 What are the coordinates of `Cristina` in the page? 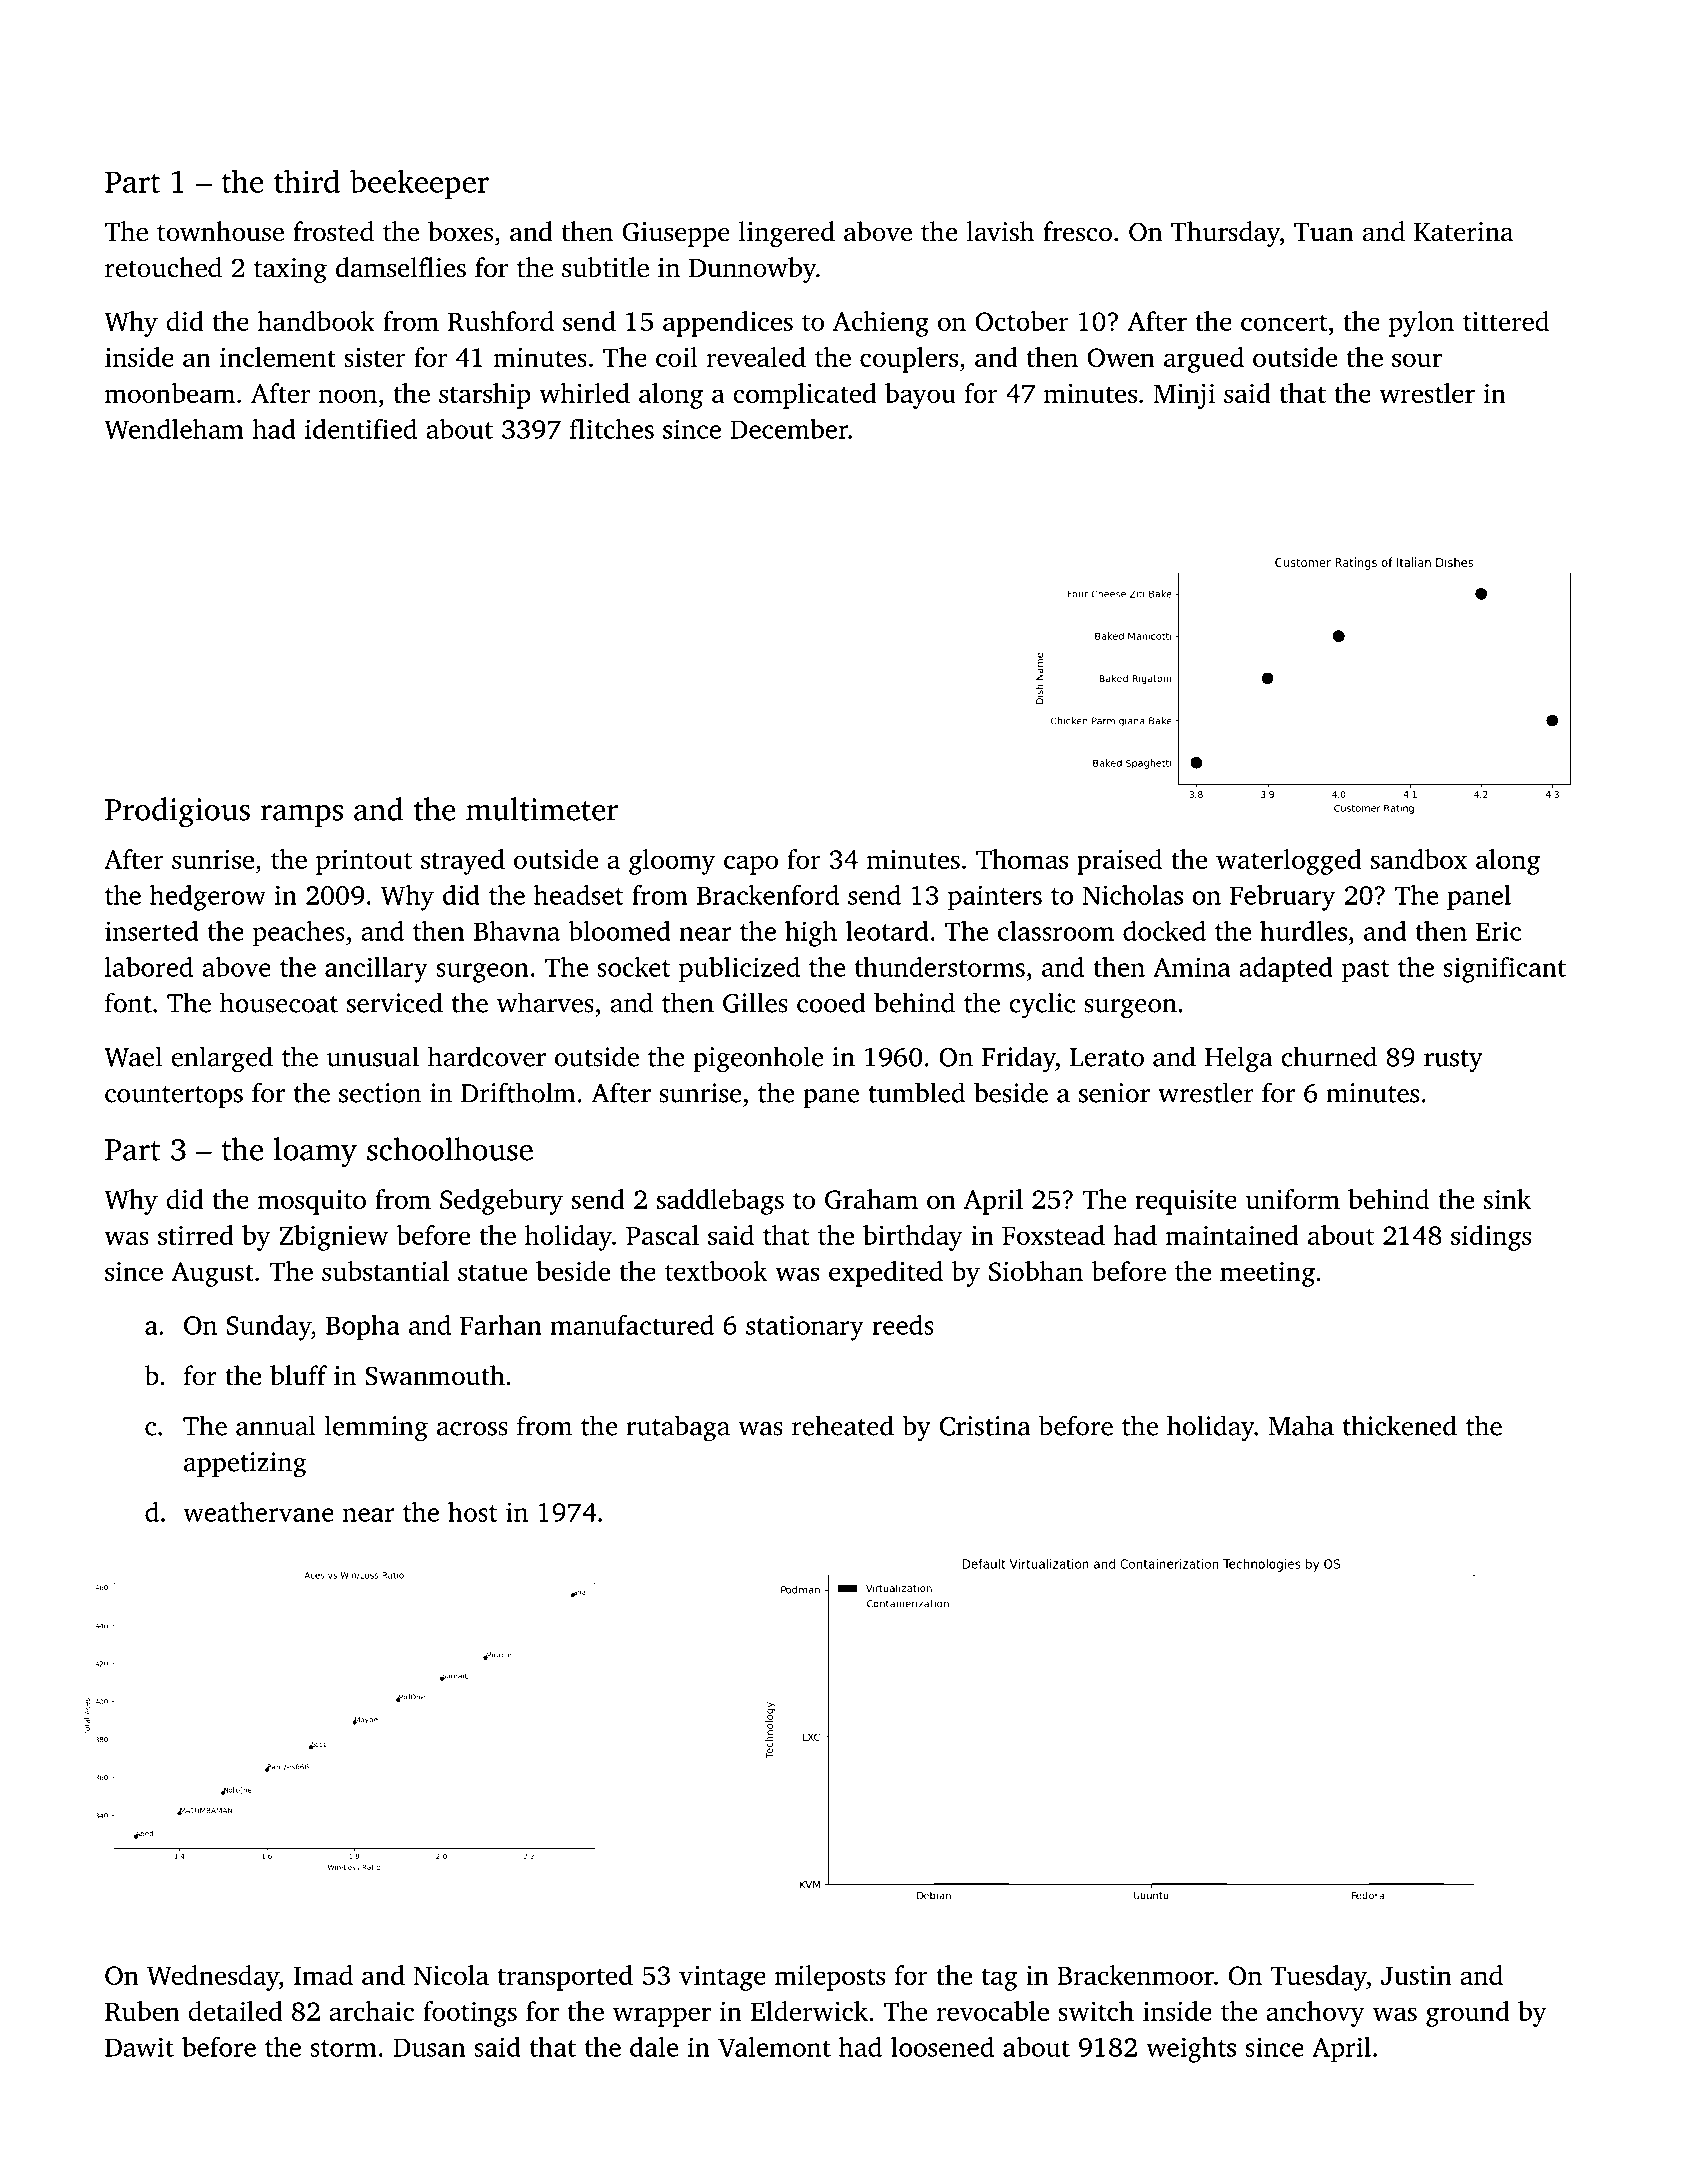 It's located at (985, 1426).
